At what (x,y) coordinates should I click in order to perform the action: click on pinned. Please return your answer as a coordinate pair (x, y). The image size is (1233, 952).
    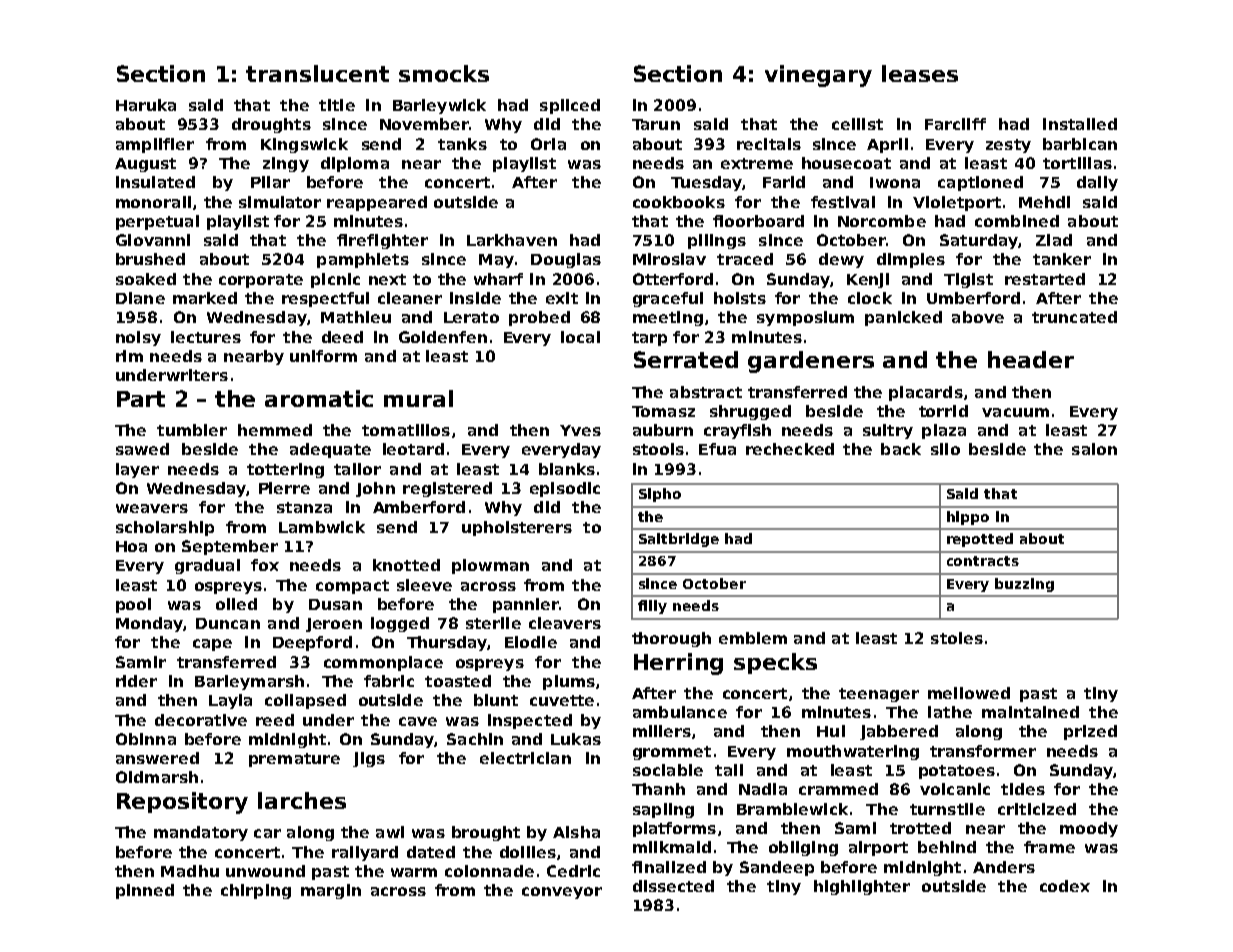
    Looking at the image, I should click on (145, 891).
